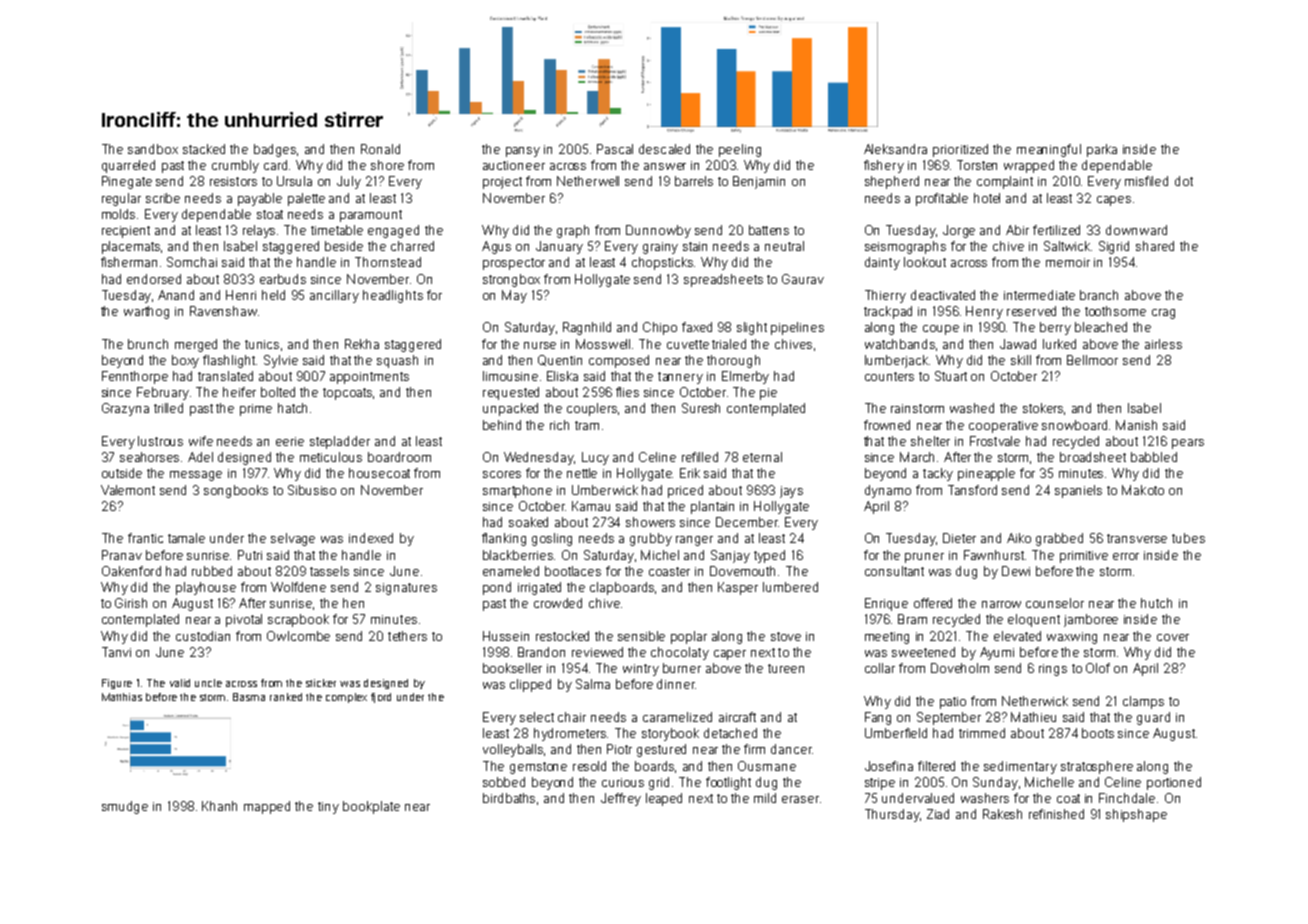 This screenshot has width=1308, height=924. I want to click on caramelized, so click(677, 717).
